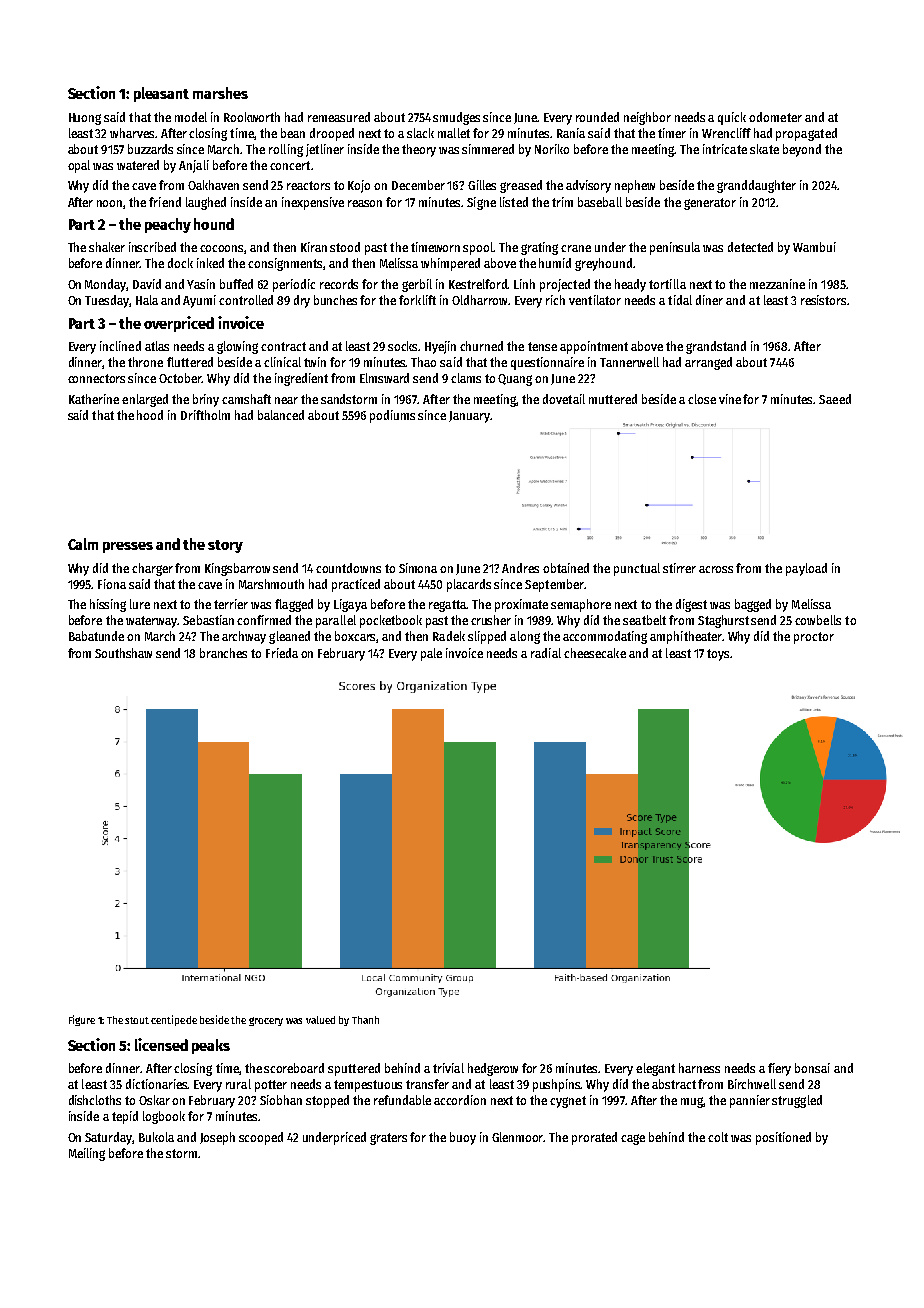 This page has height=1308, width=924. What do you see at coordinates (732, 118) in the page?
I see `quick` at bounding box center [732, 118].
